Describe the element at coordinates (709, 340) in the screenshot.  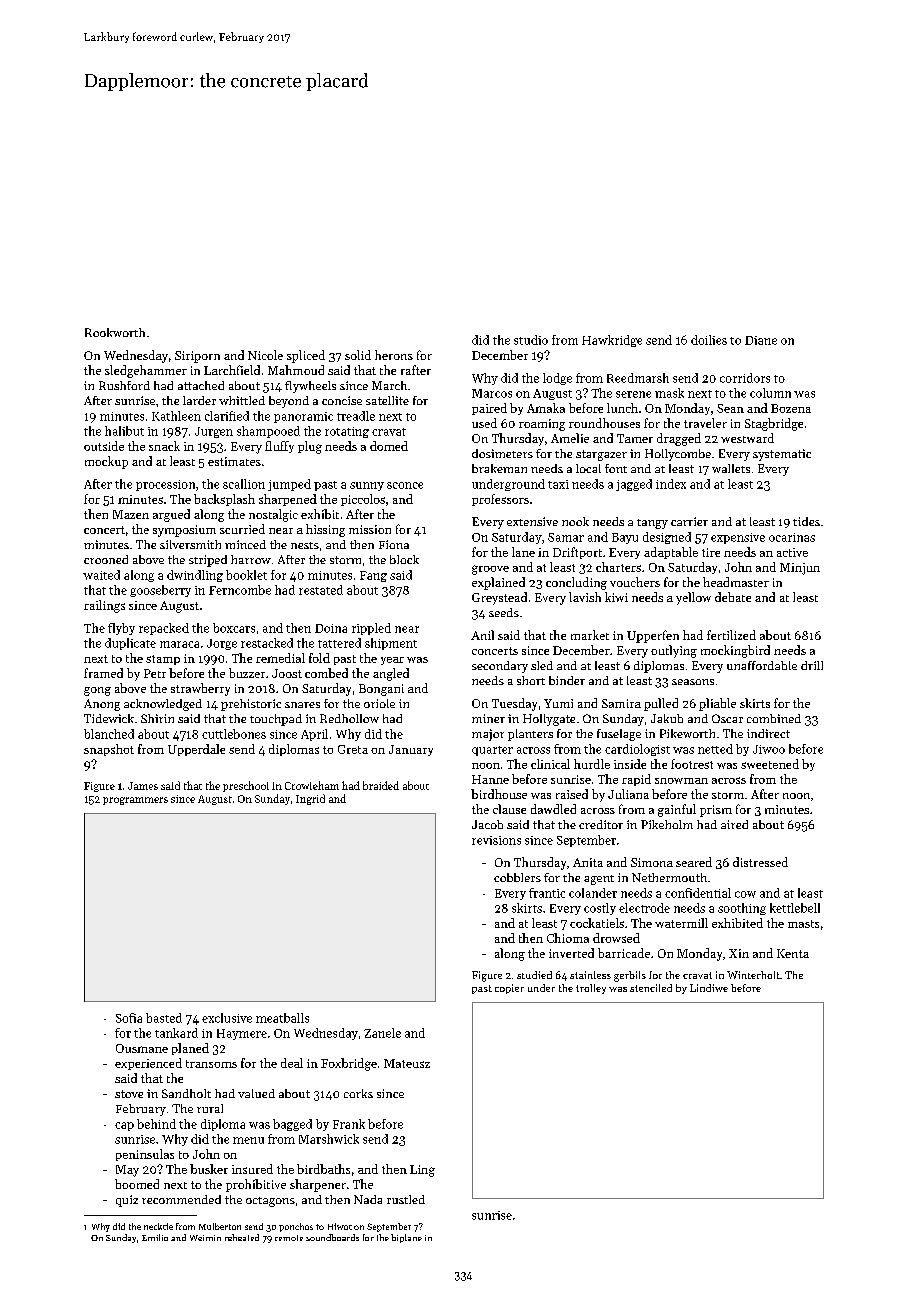
I see `doilies` at that location.
